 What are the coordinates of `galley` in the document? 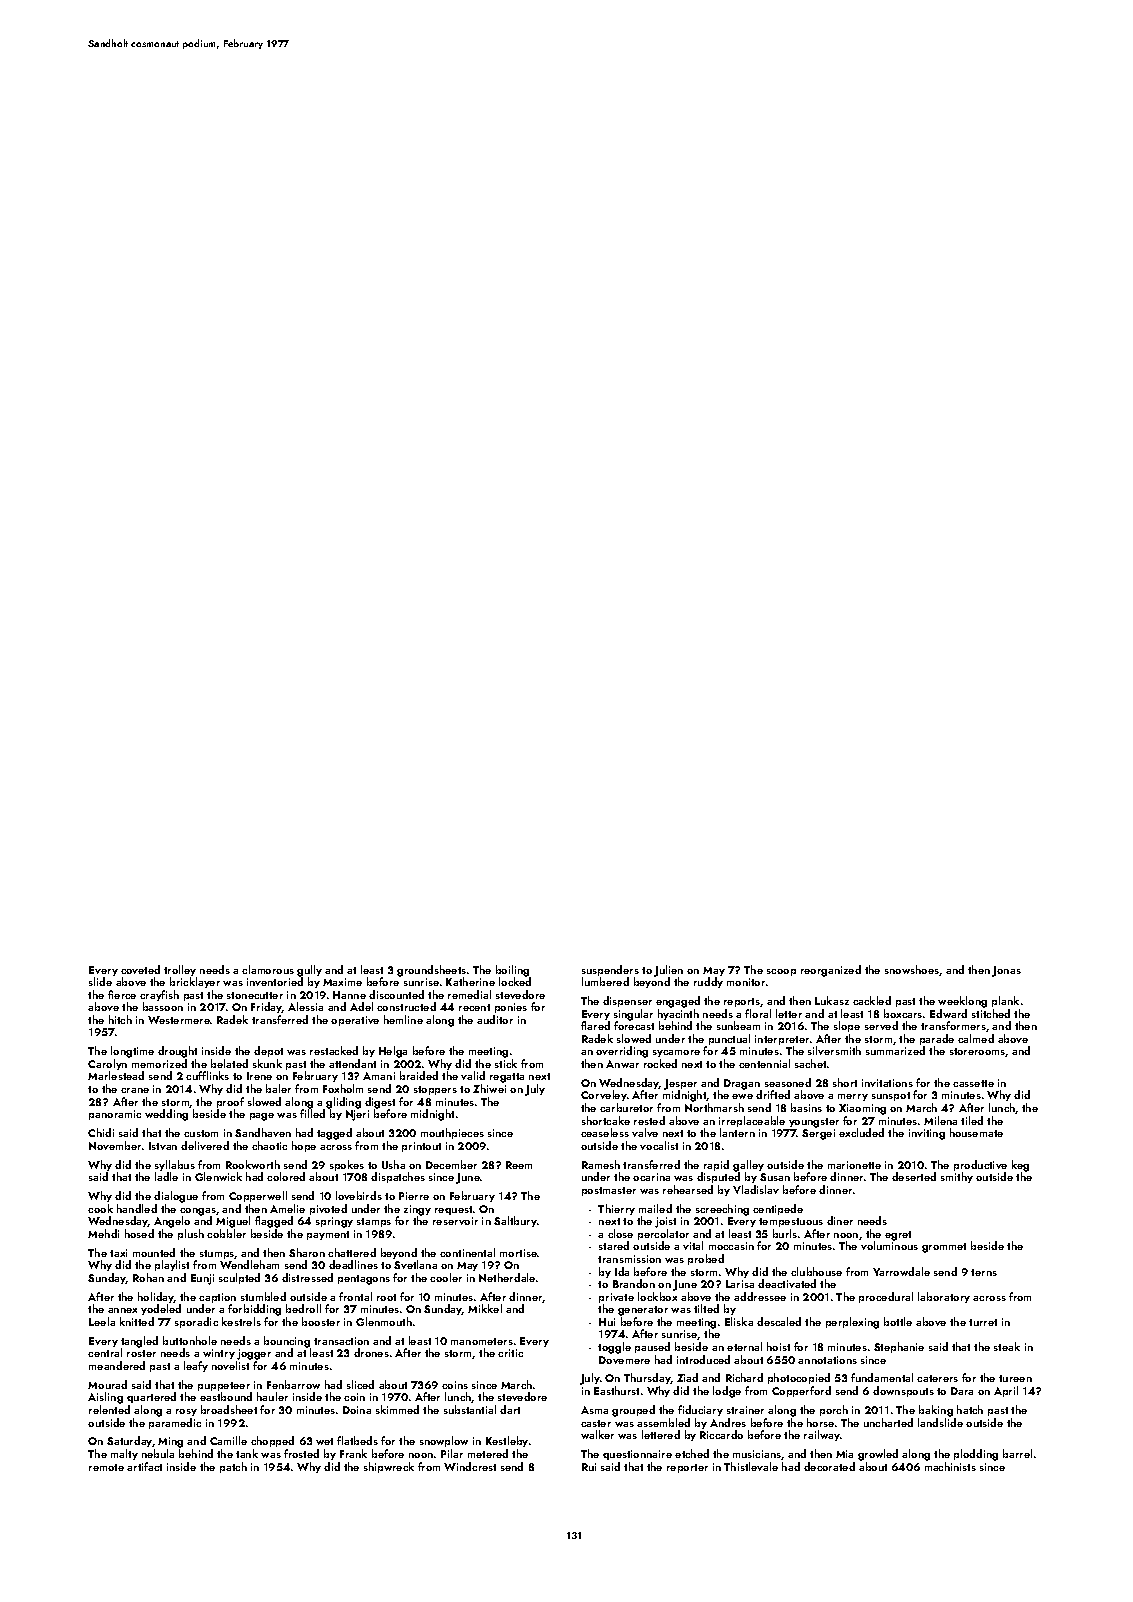 It's located at (748, 1166).
